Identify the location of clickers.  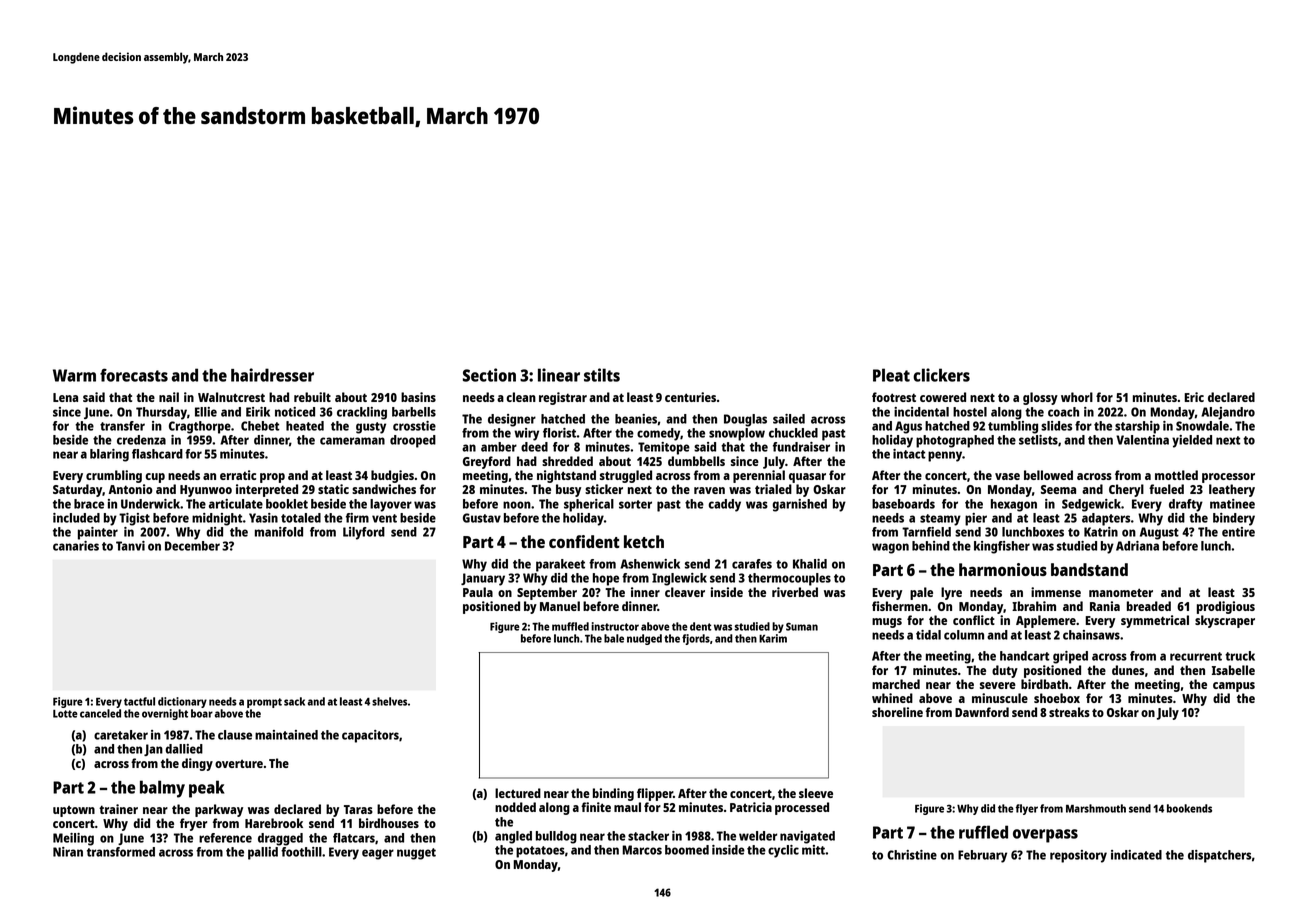
(941, 375).
